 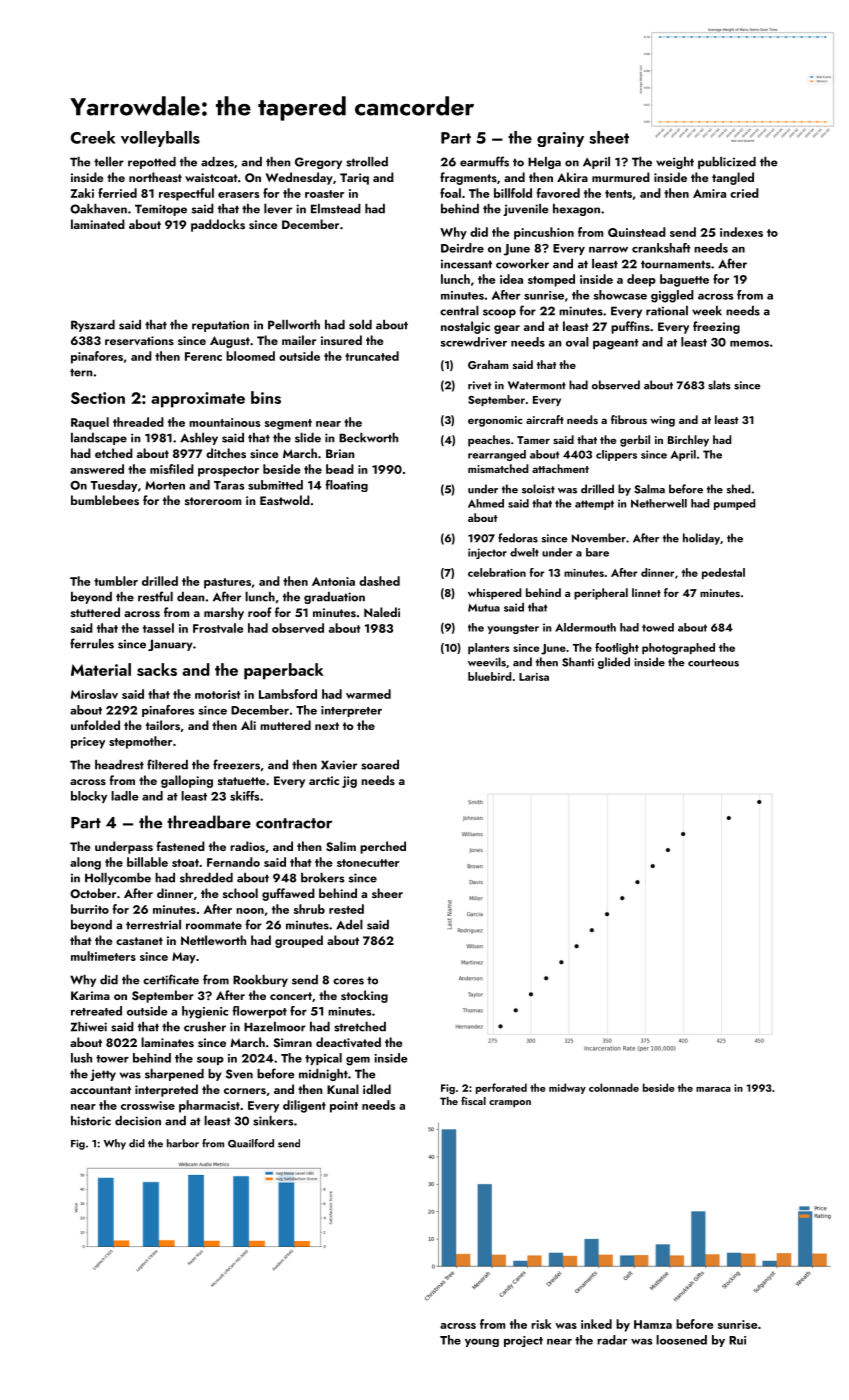 What do you see at coordinates (98, 224) in the image?
I see `laminated` at bounding box center [98, 224].
